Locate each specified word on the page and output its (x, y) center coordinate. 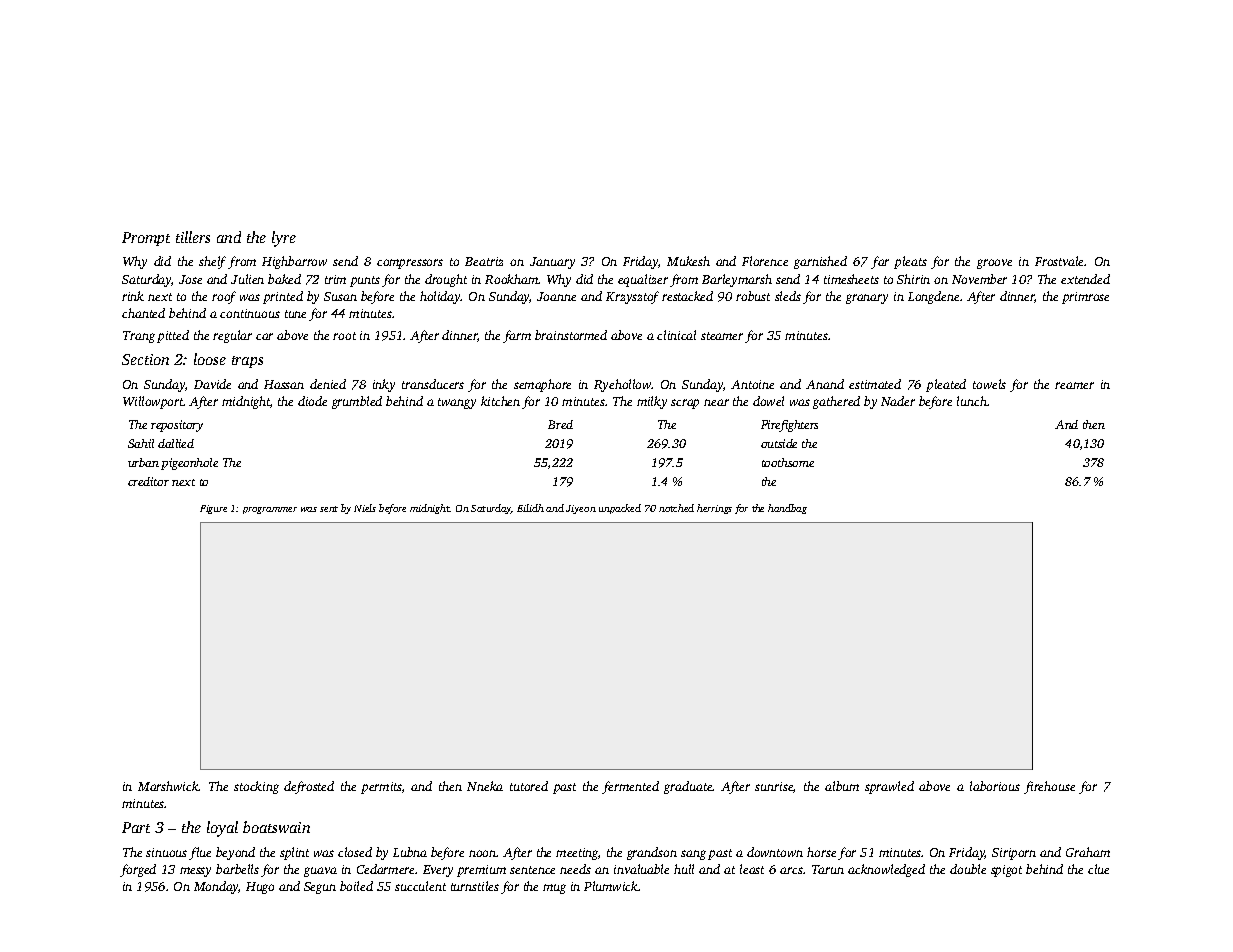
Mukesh (688, 261)
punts (365, 281)
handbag (787, 509)
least (752, 869)
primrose (1085, 298)
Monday (216, 887)
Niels (365, 508)
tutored (529, 786)
